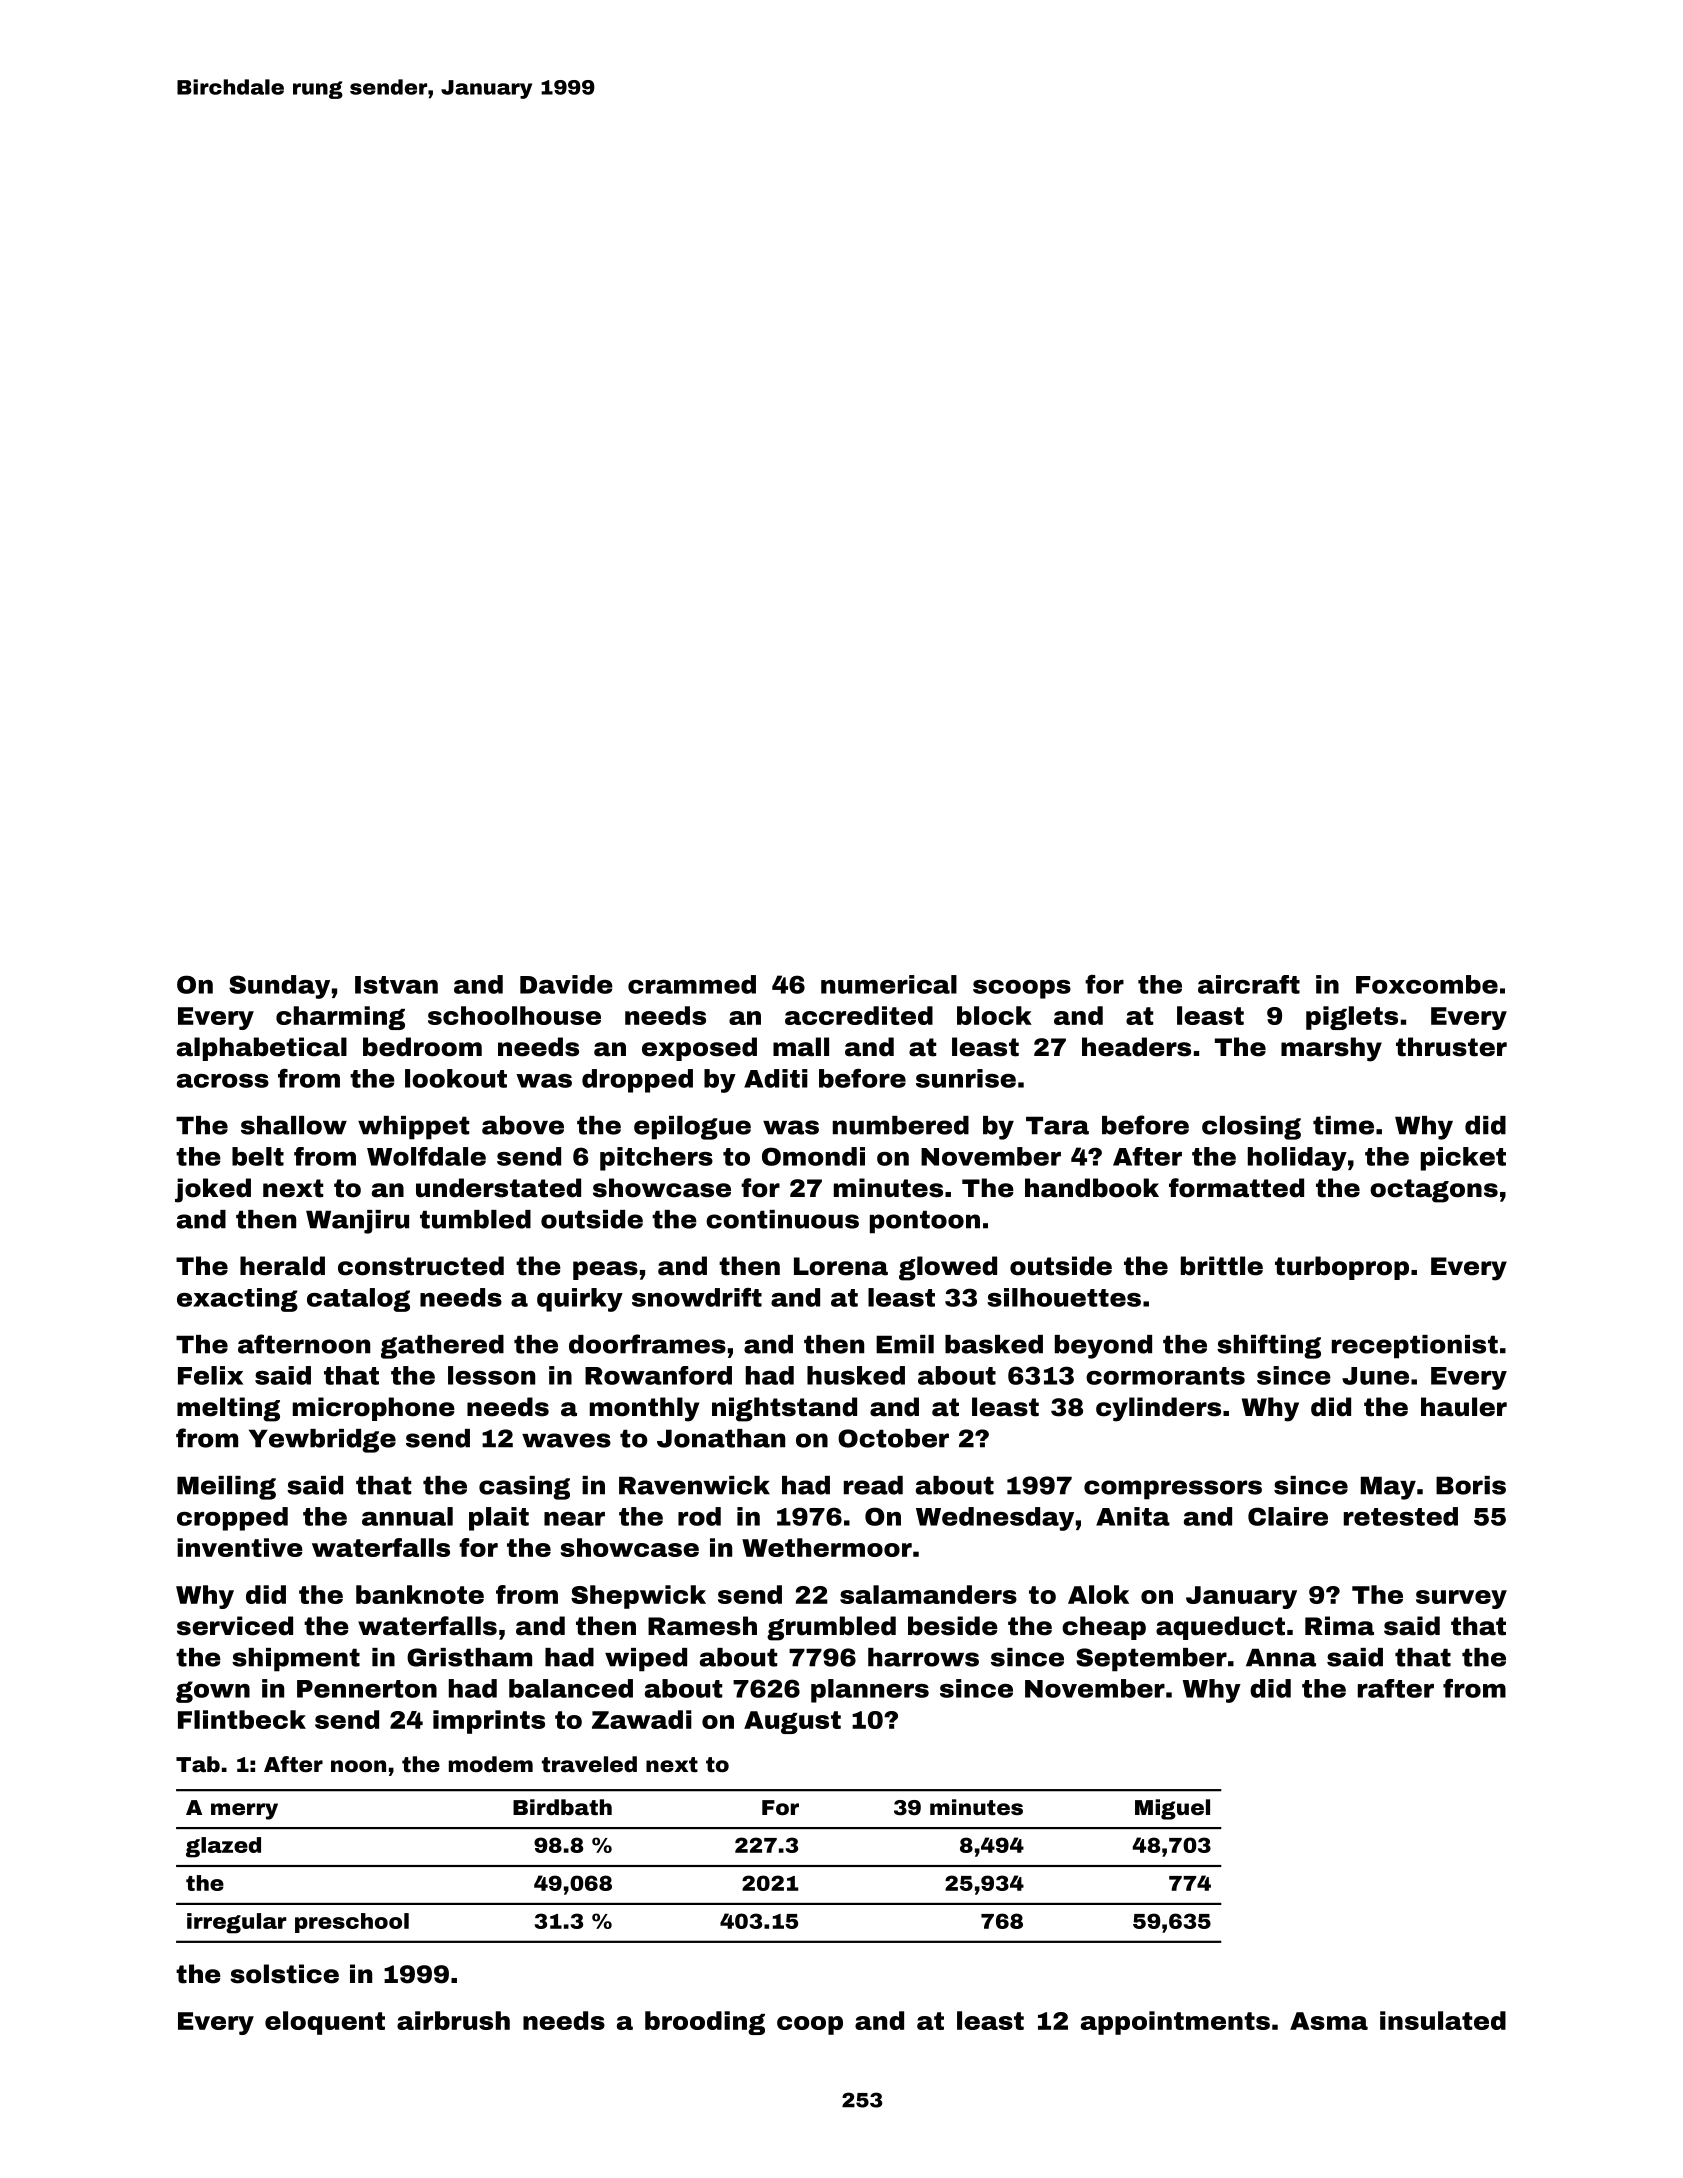  Describe the element at coordinates (262, 1049) in the screenshot. I see `alphabetical` at that location.
